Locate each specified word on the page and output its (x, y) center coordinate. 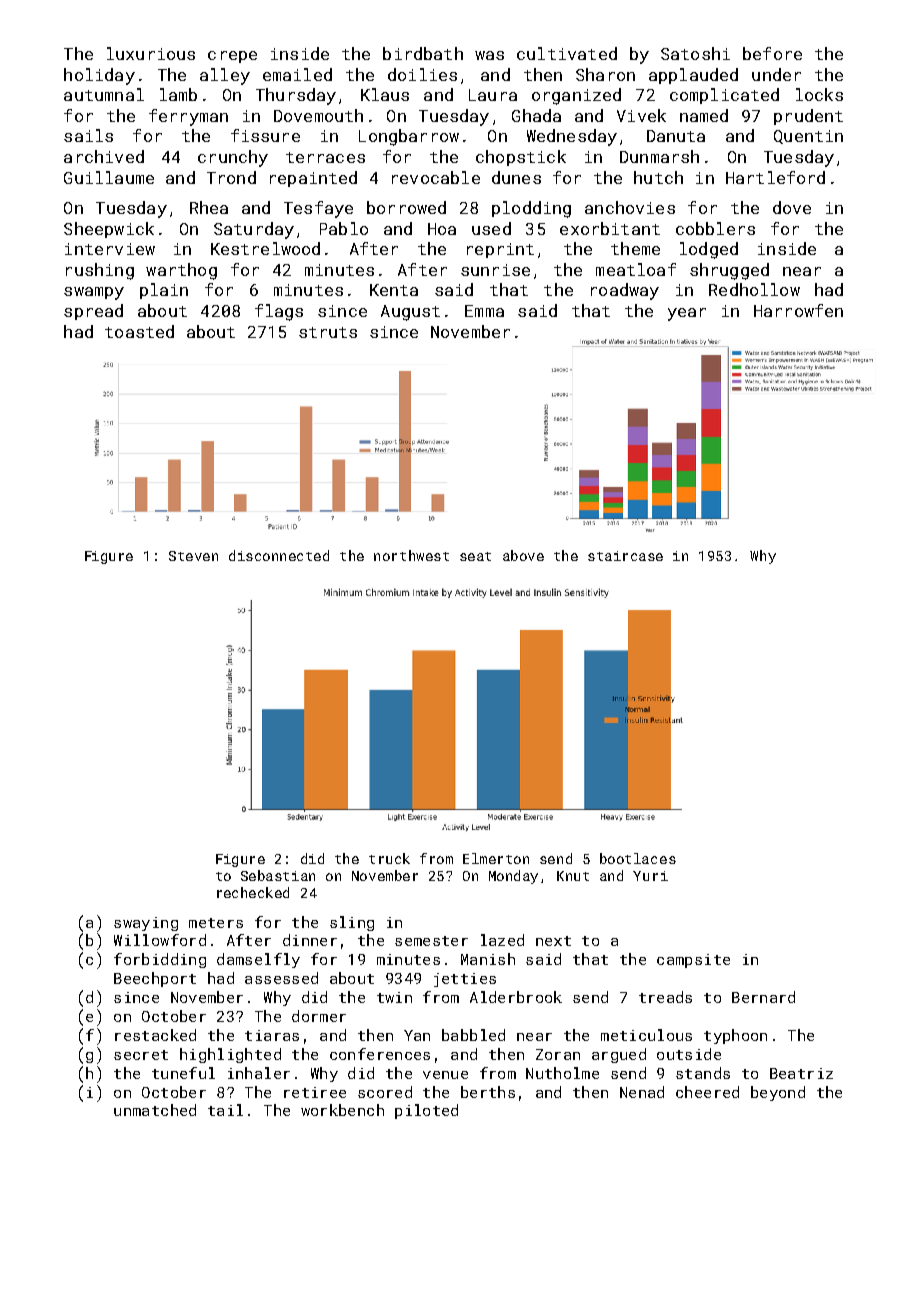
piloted (426, 1111)
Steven (193, 556)
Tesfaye (318, 209)
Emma (484, 311)
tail (225, 1110)
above (523, 555)
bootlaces (638, 858)
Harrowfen (798, 310)
